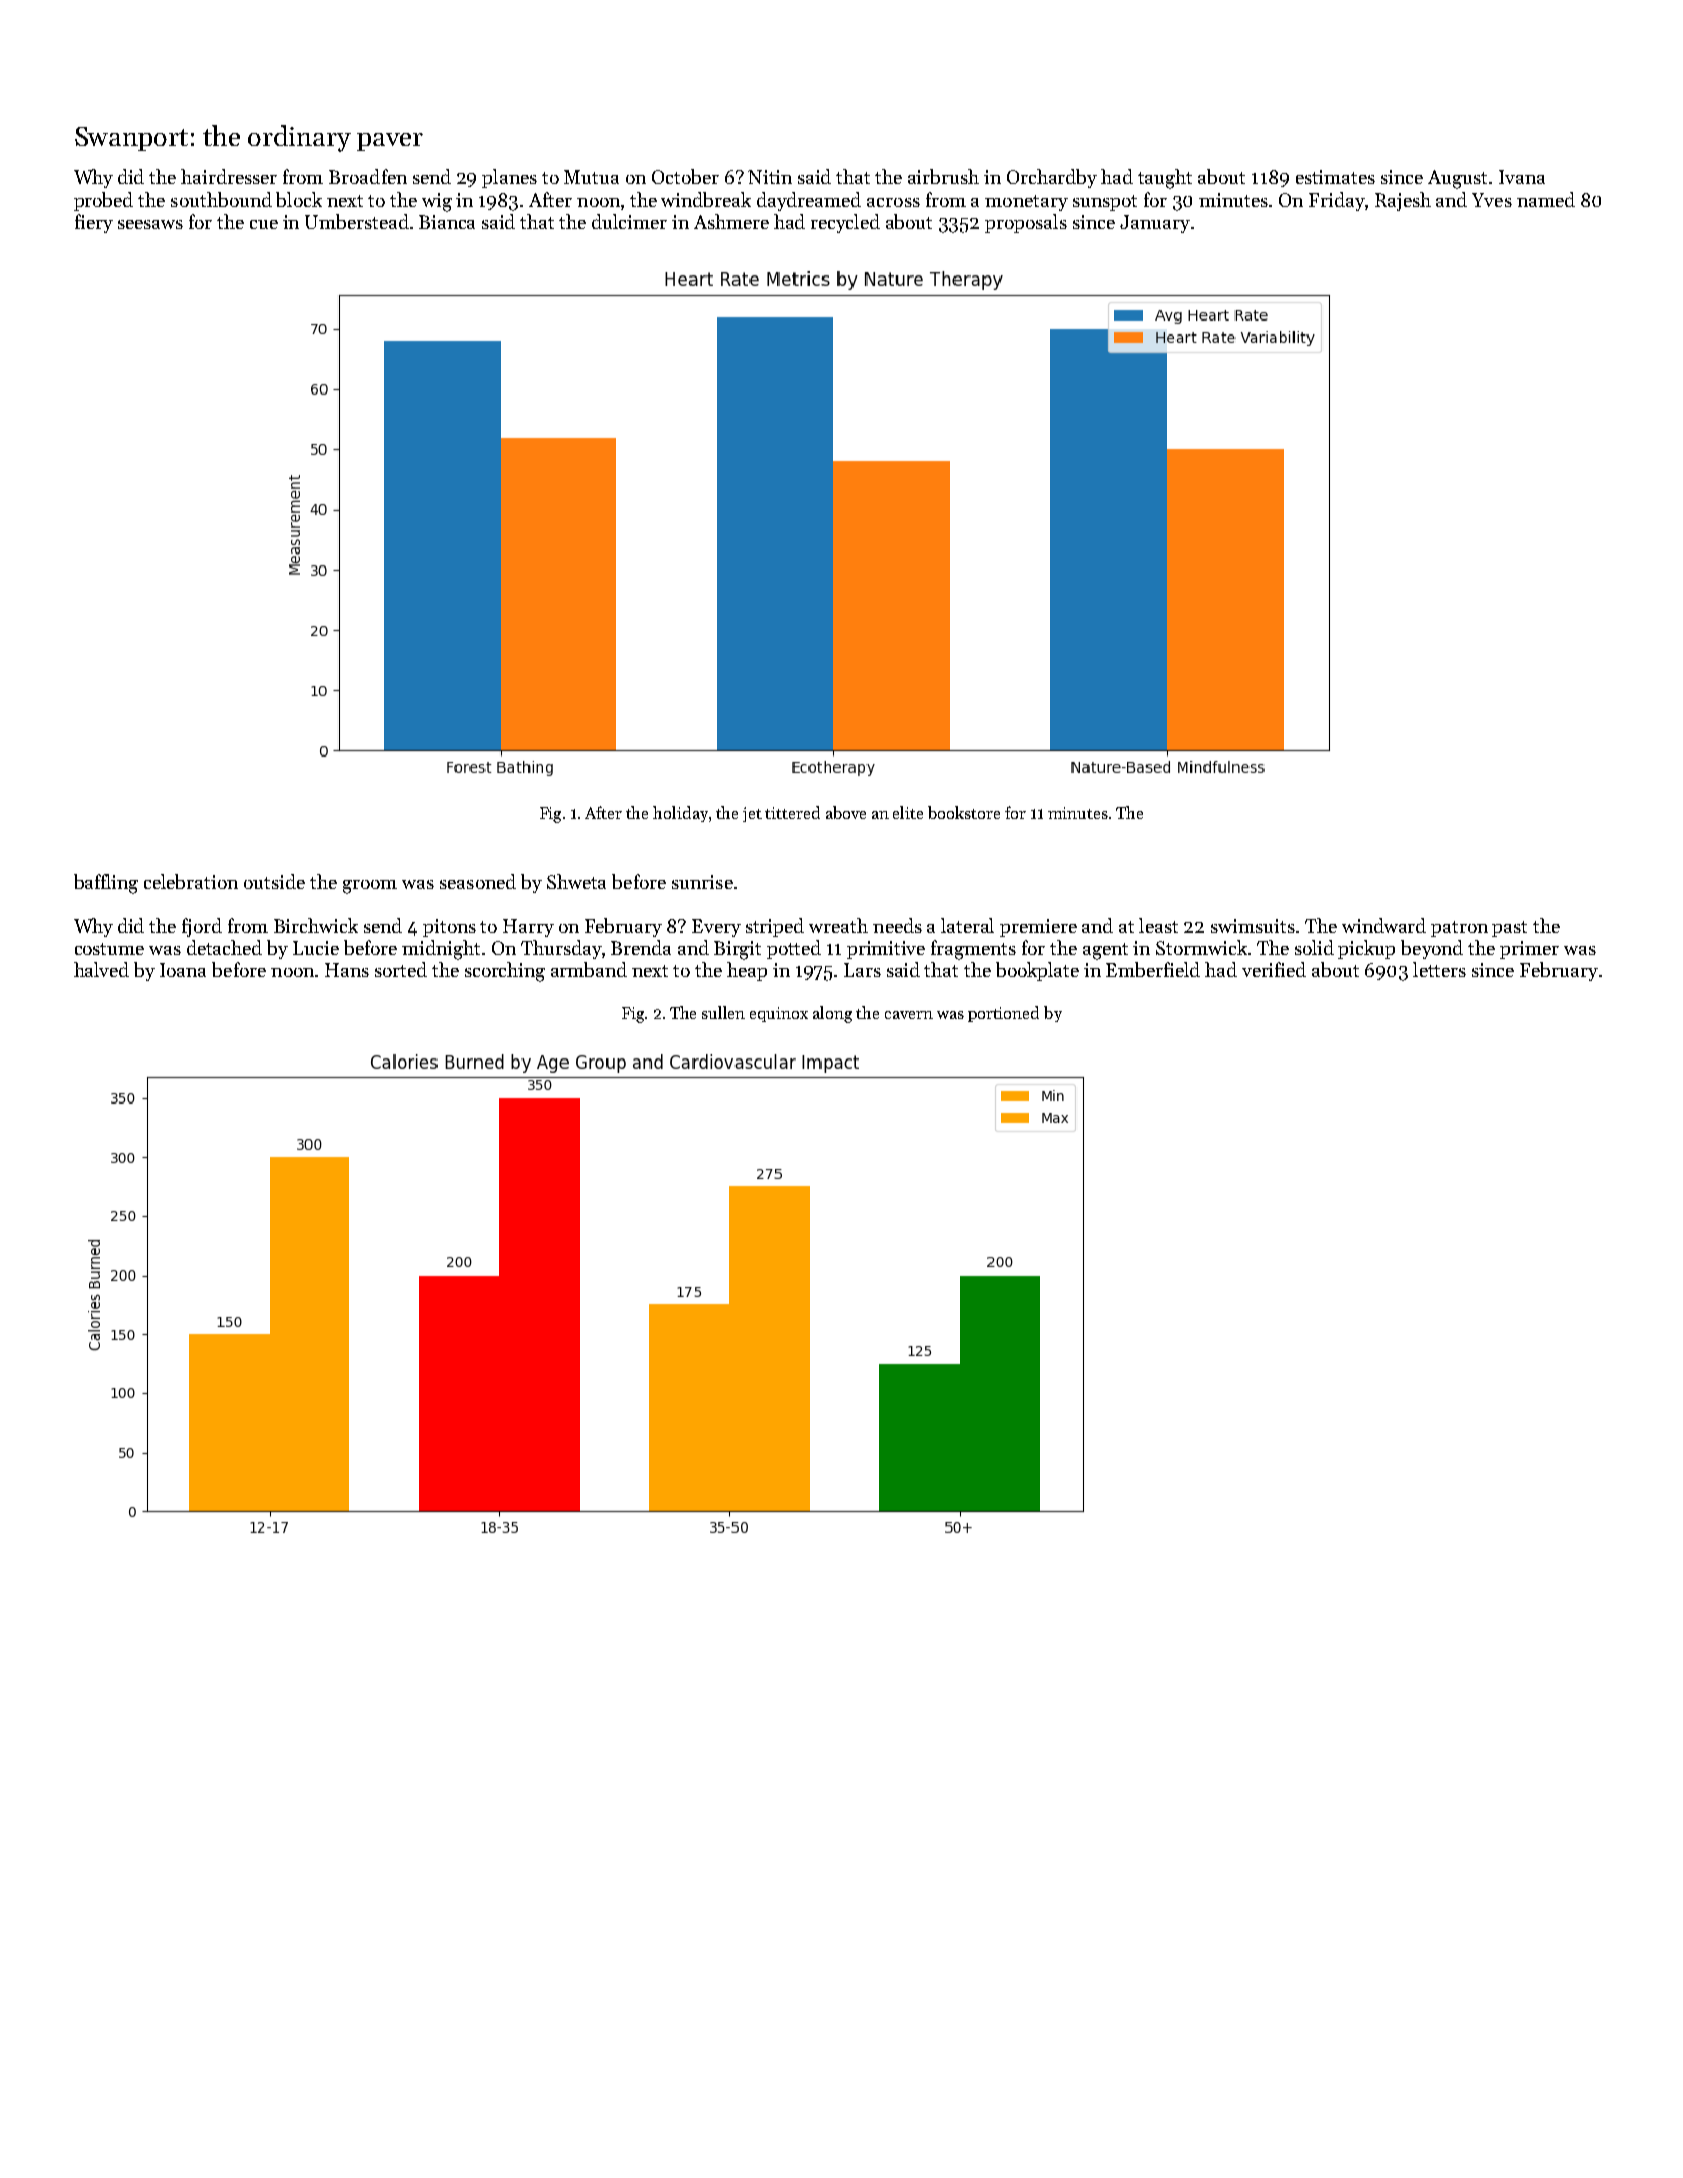 This image has width=1683, height=2178. Describe the element at coordinates (1546, 199) in the image. I see `named` at that location.
